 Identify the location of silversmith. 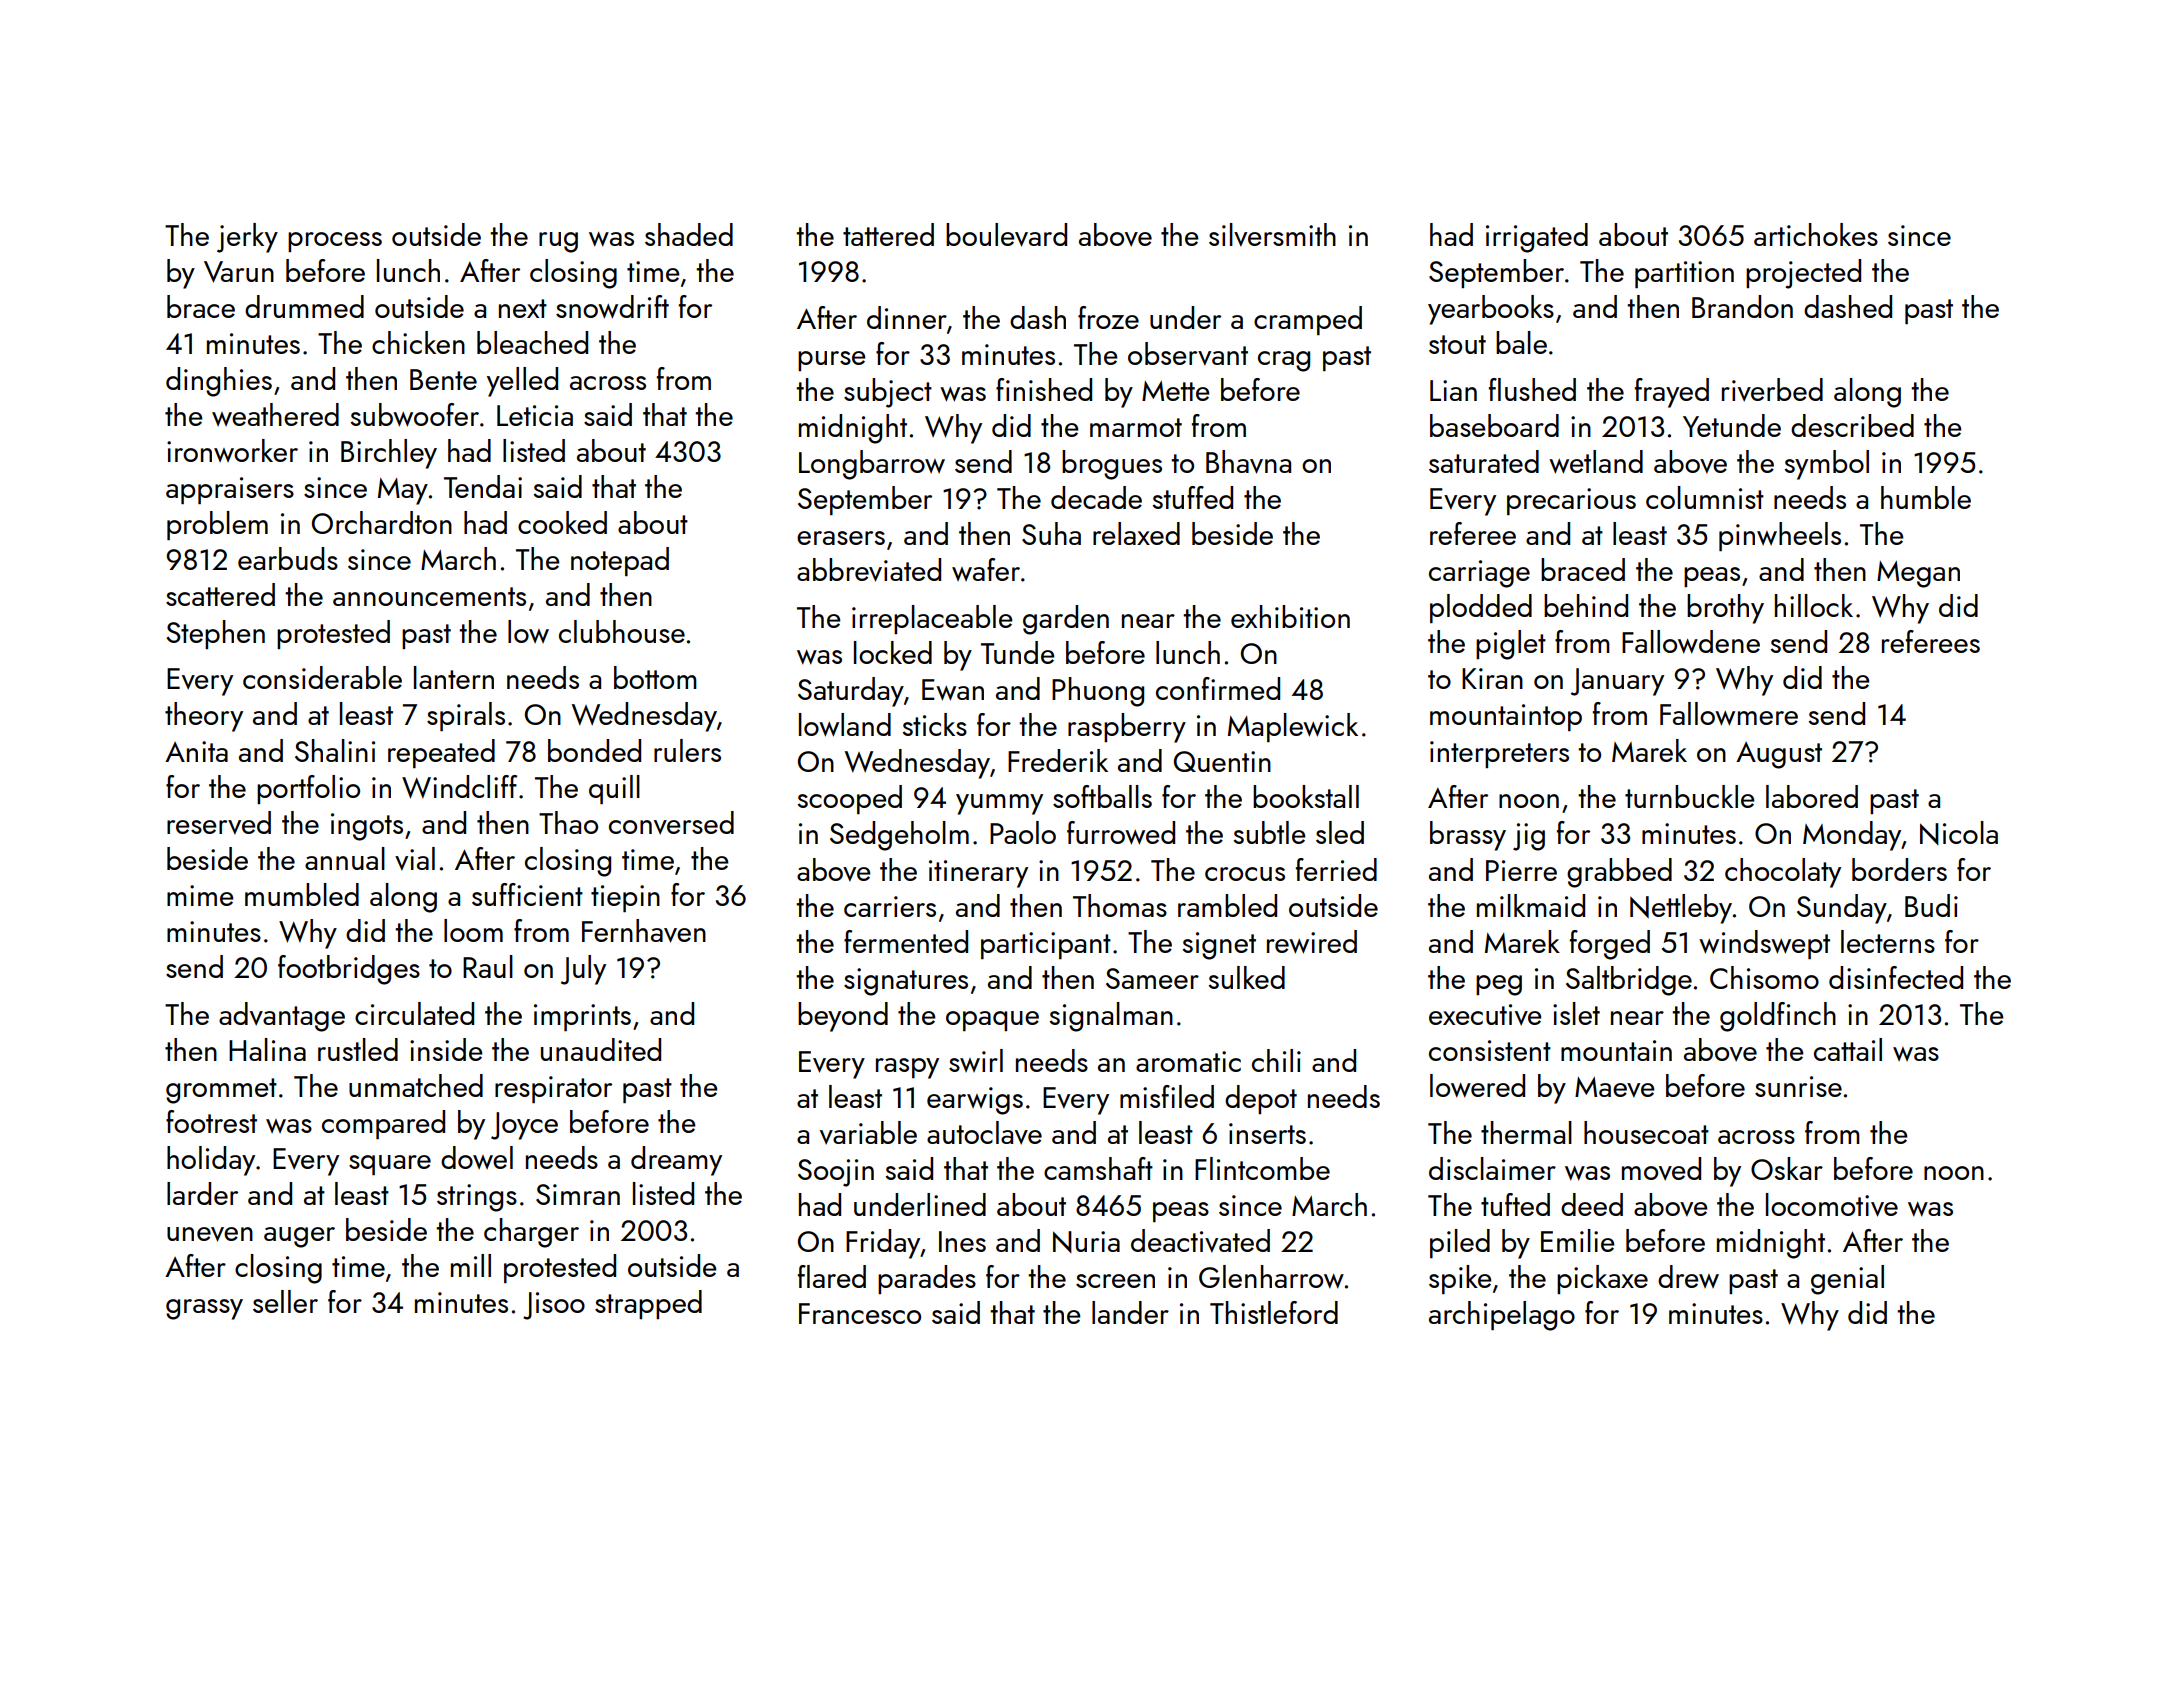
(1272, 235).
